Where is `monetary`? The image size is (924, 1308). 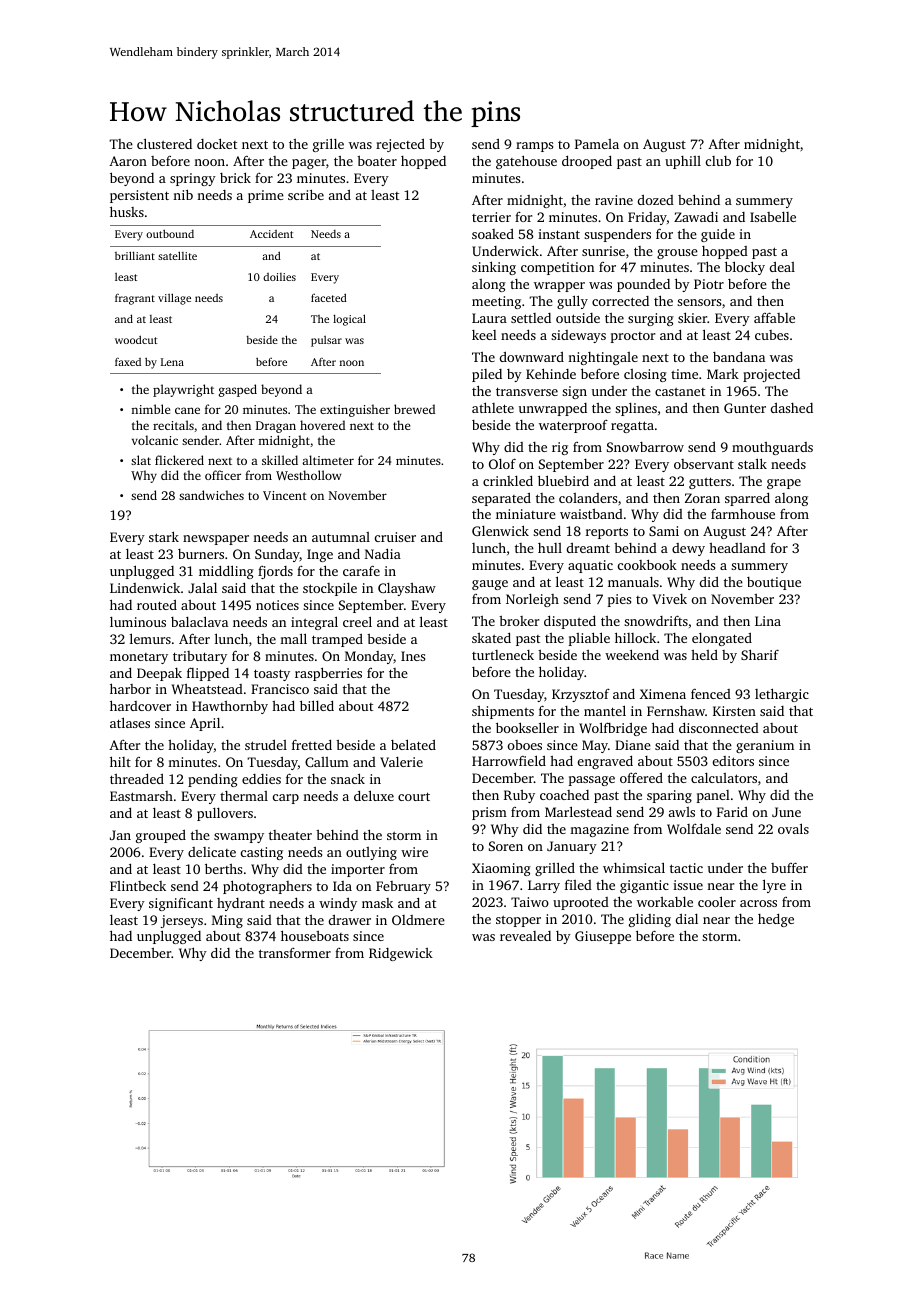 monetary is located at coordinates (139, 658).
